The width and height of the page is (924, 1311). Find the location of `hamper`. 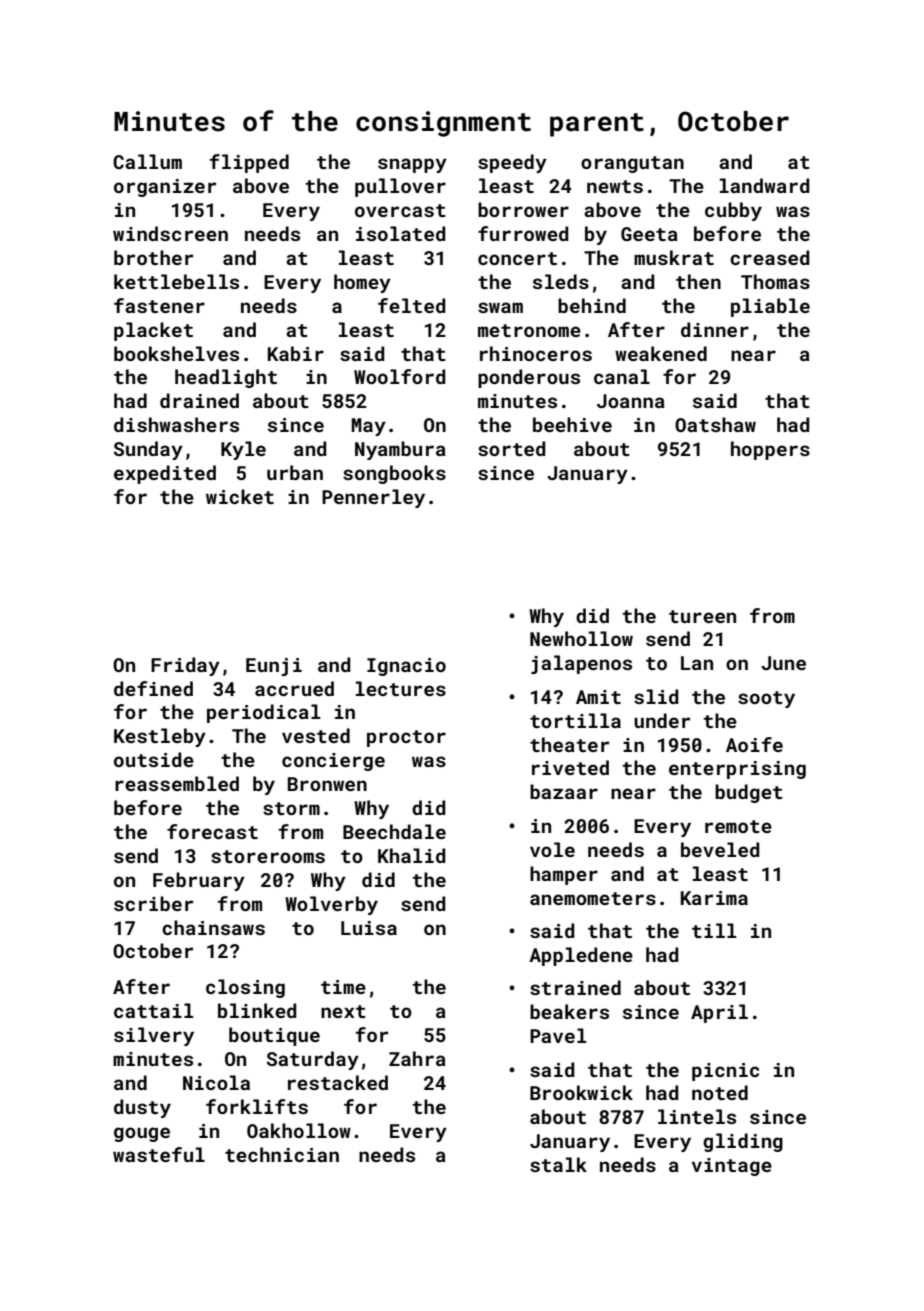

hamper is located at coordinates (564, 875).
